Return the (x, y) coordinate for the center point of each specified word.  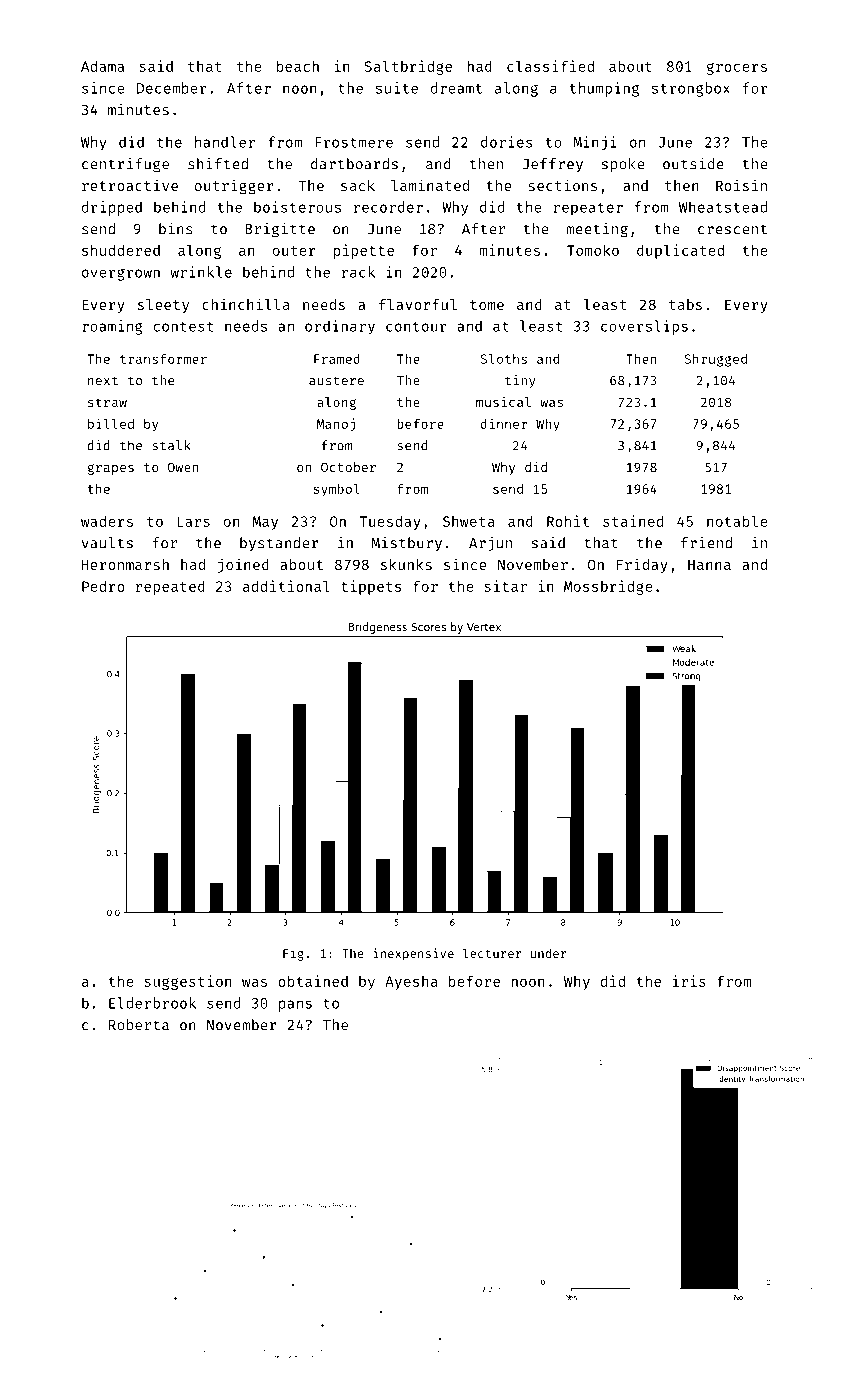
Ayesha (411, 983)
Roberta (139, 1025)
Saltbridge (408, 67)
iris (689, 981)
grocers (737, 69)
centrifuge (125, 165)
